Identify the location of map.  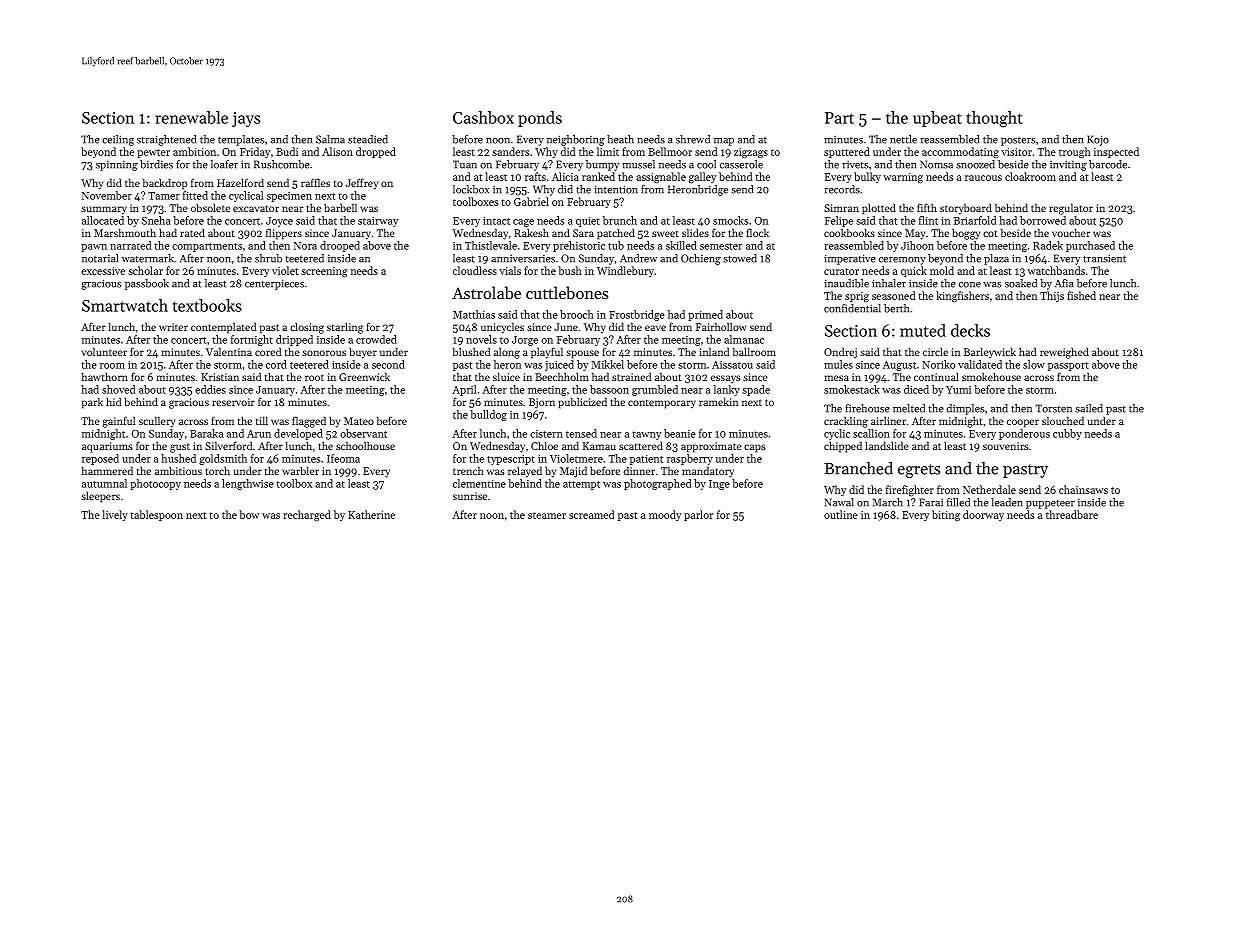
(724, 142).
